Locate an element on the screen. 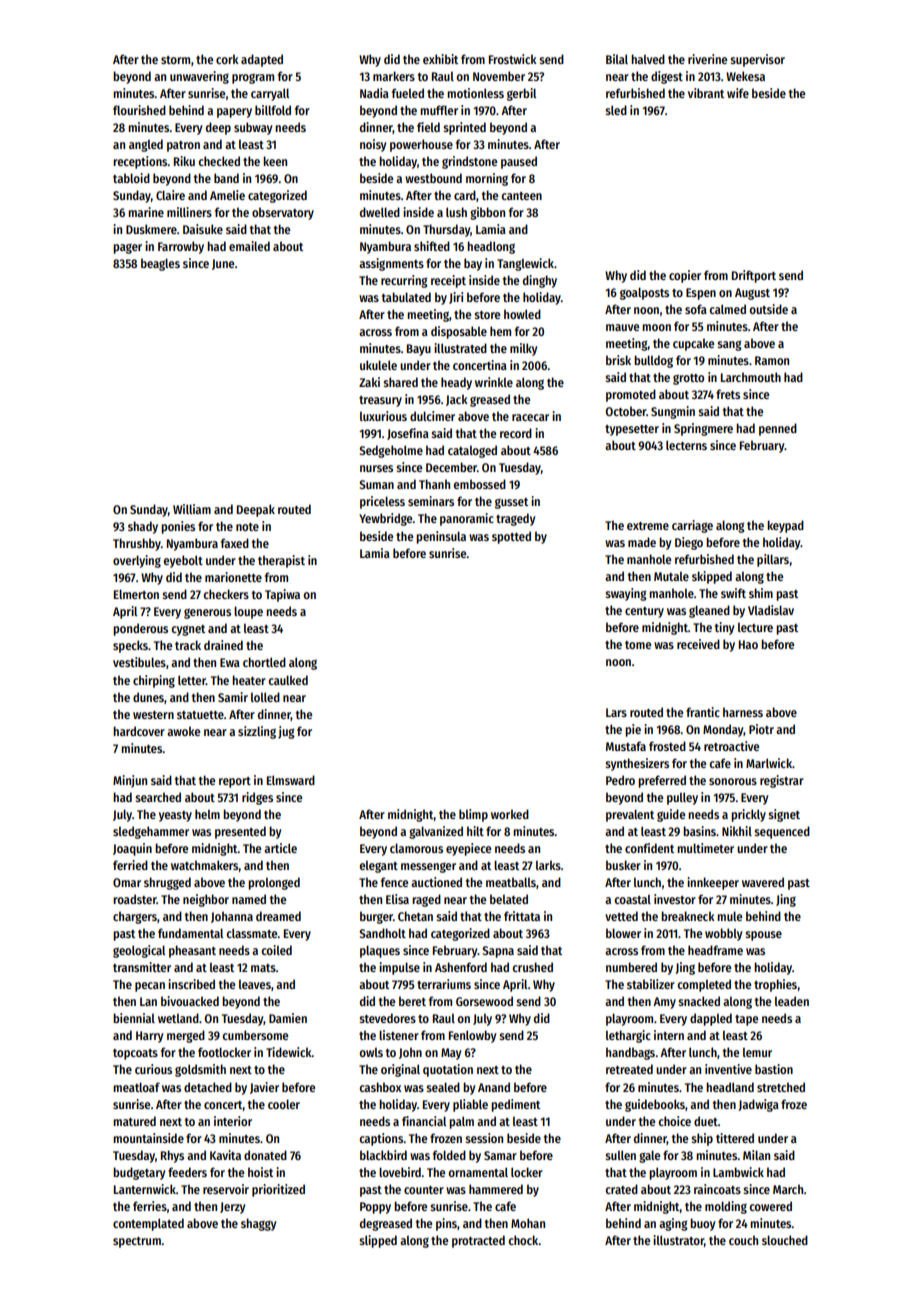 The width and height of the screenshot is (924, 1308). tome is located at coordinates (638, 645).
